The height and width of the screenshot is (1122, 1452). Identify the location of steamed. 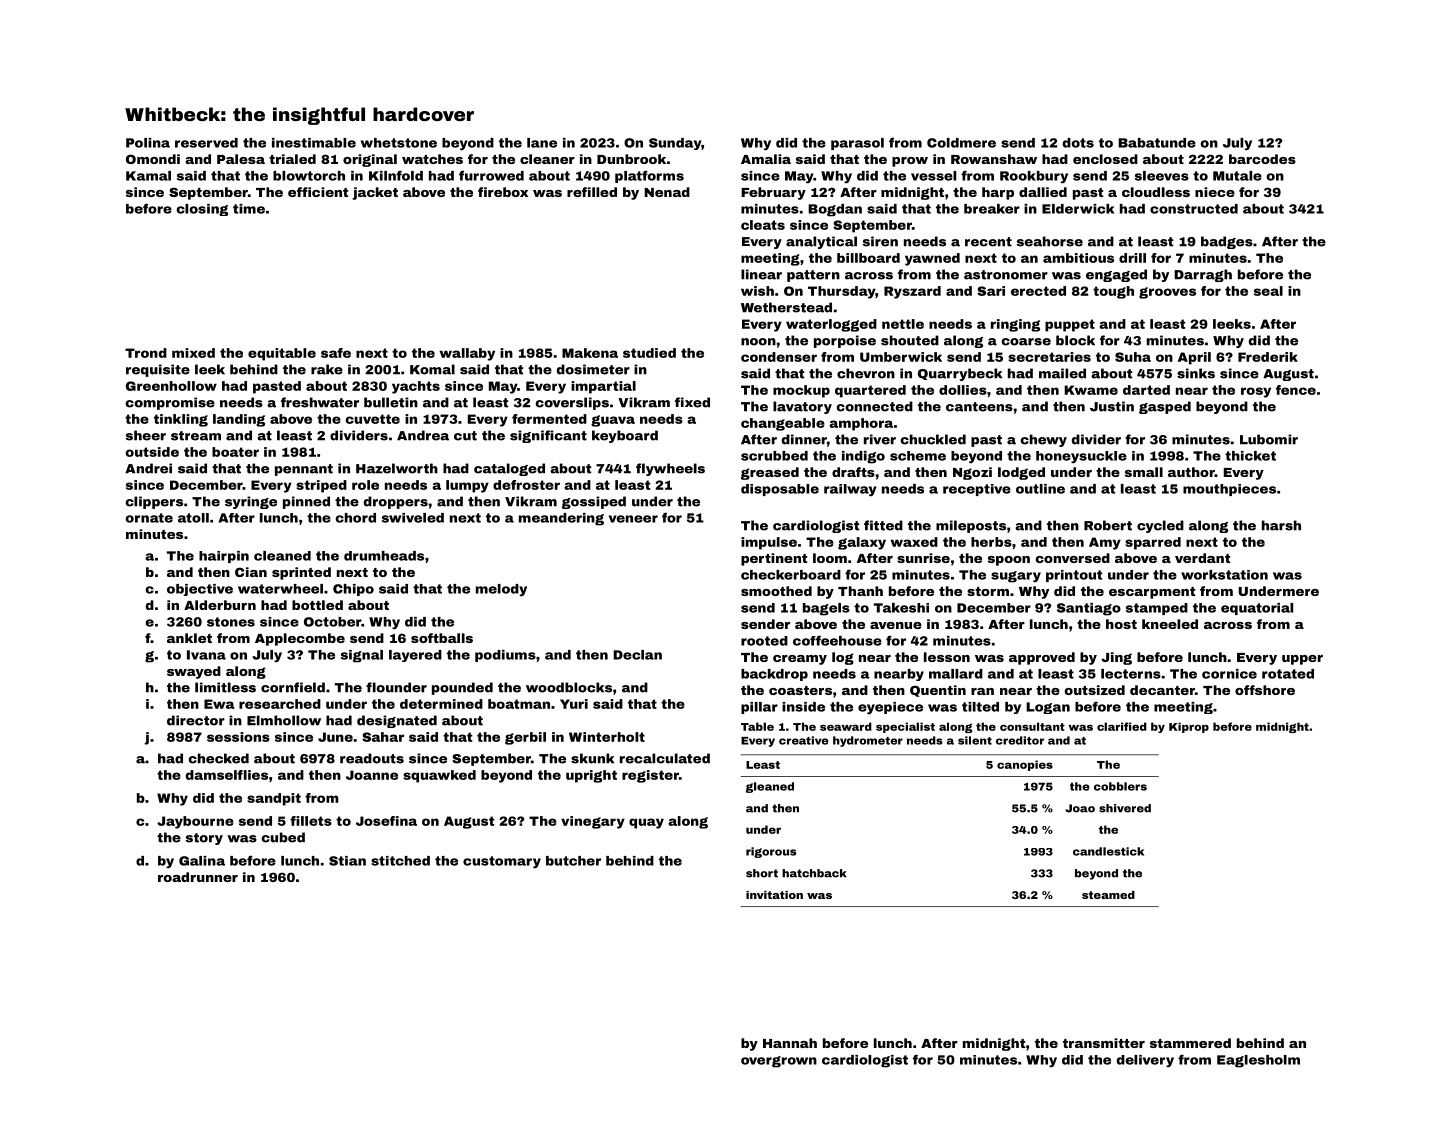
(1108, 895).
